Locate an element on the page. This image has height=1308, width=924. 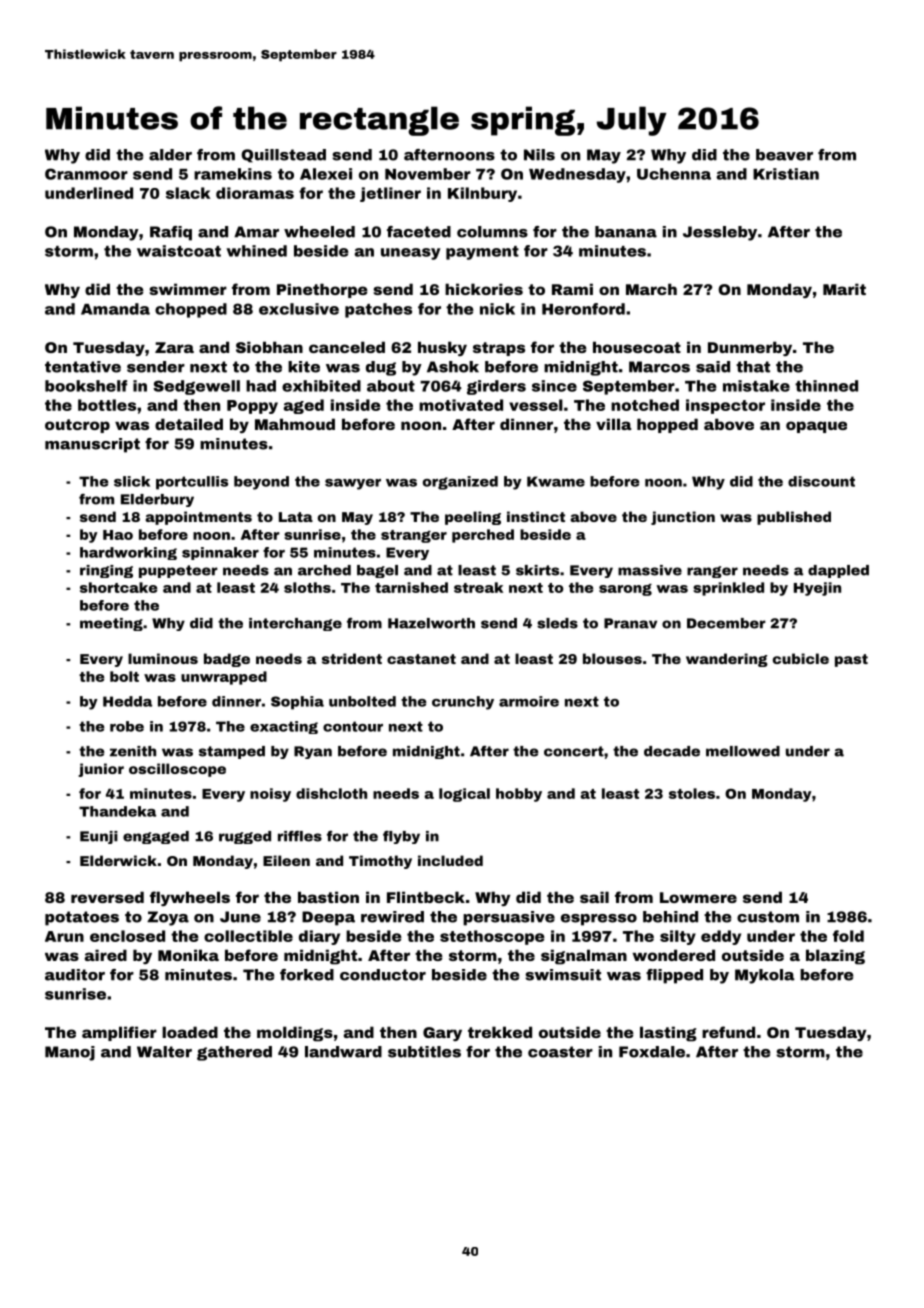
rugged is located at coordinates (245, 837).
